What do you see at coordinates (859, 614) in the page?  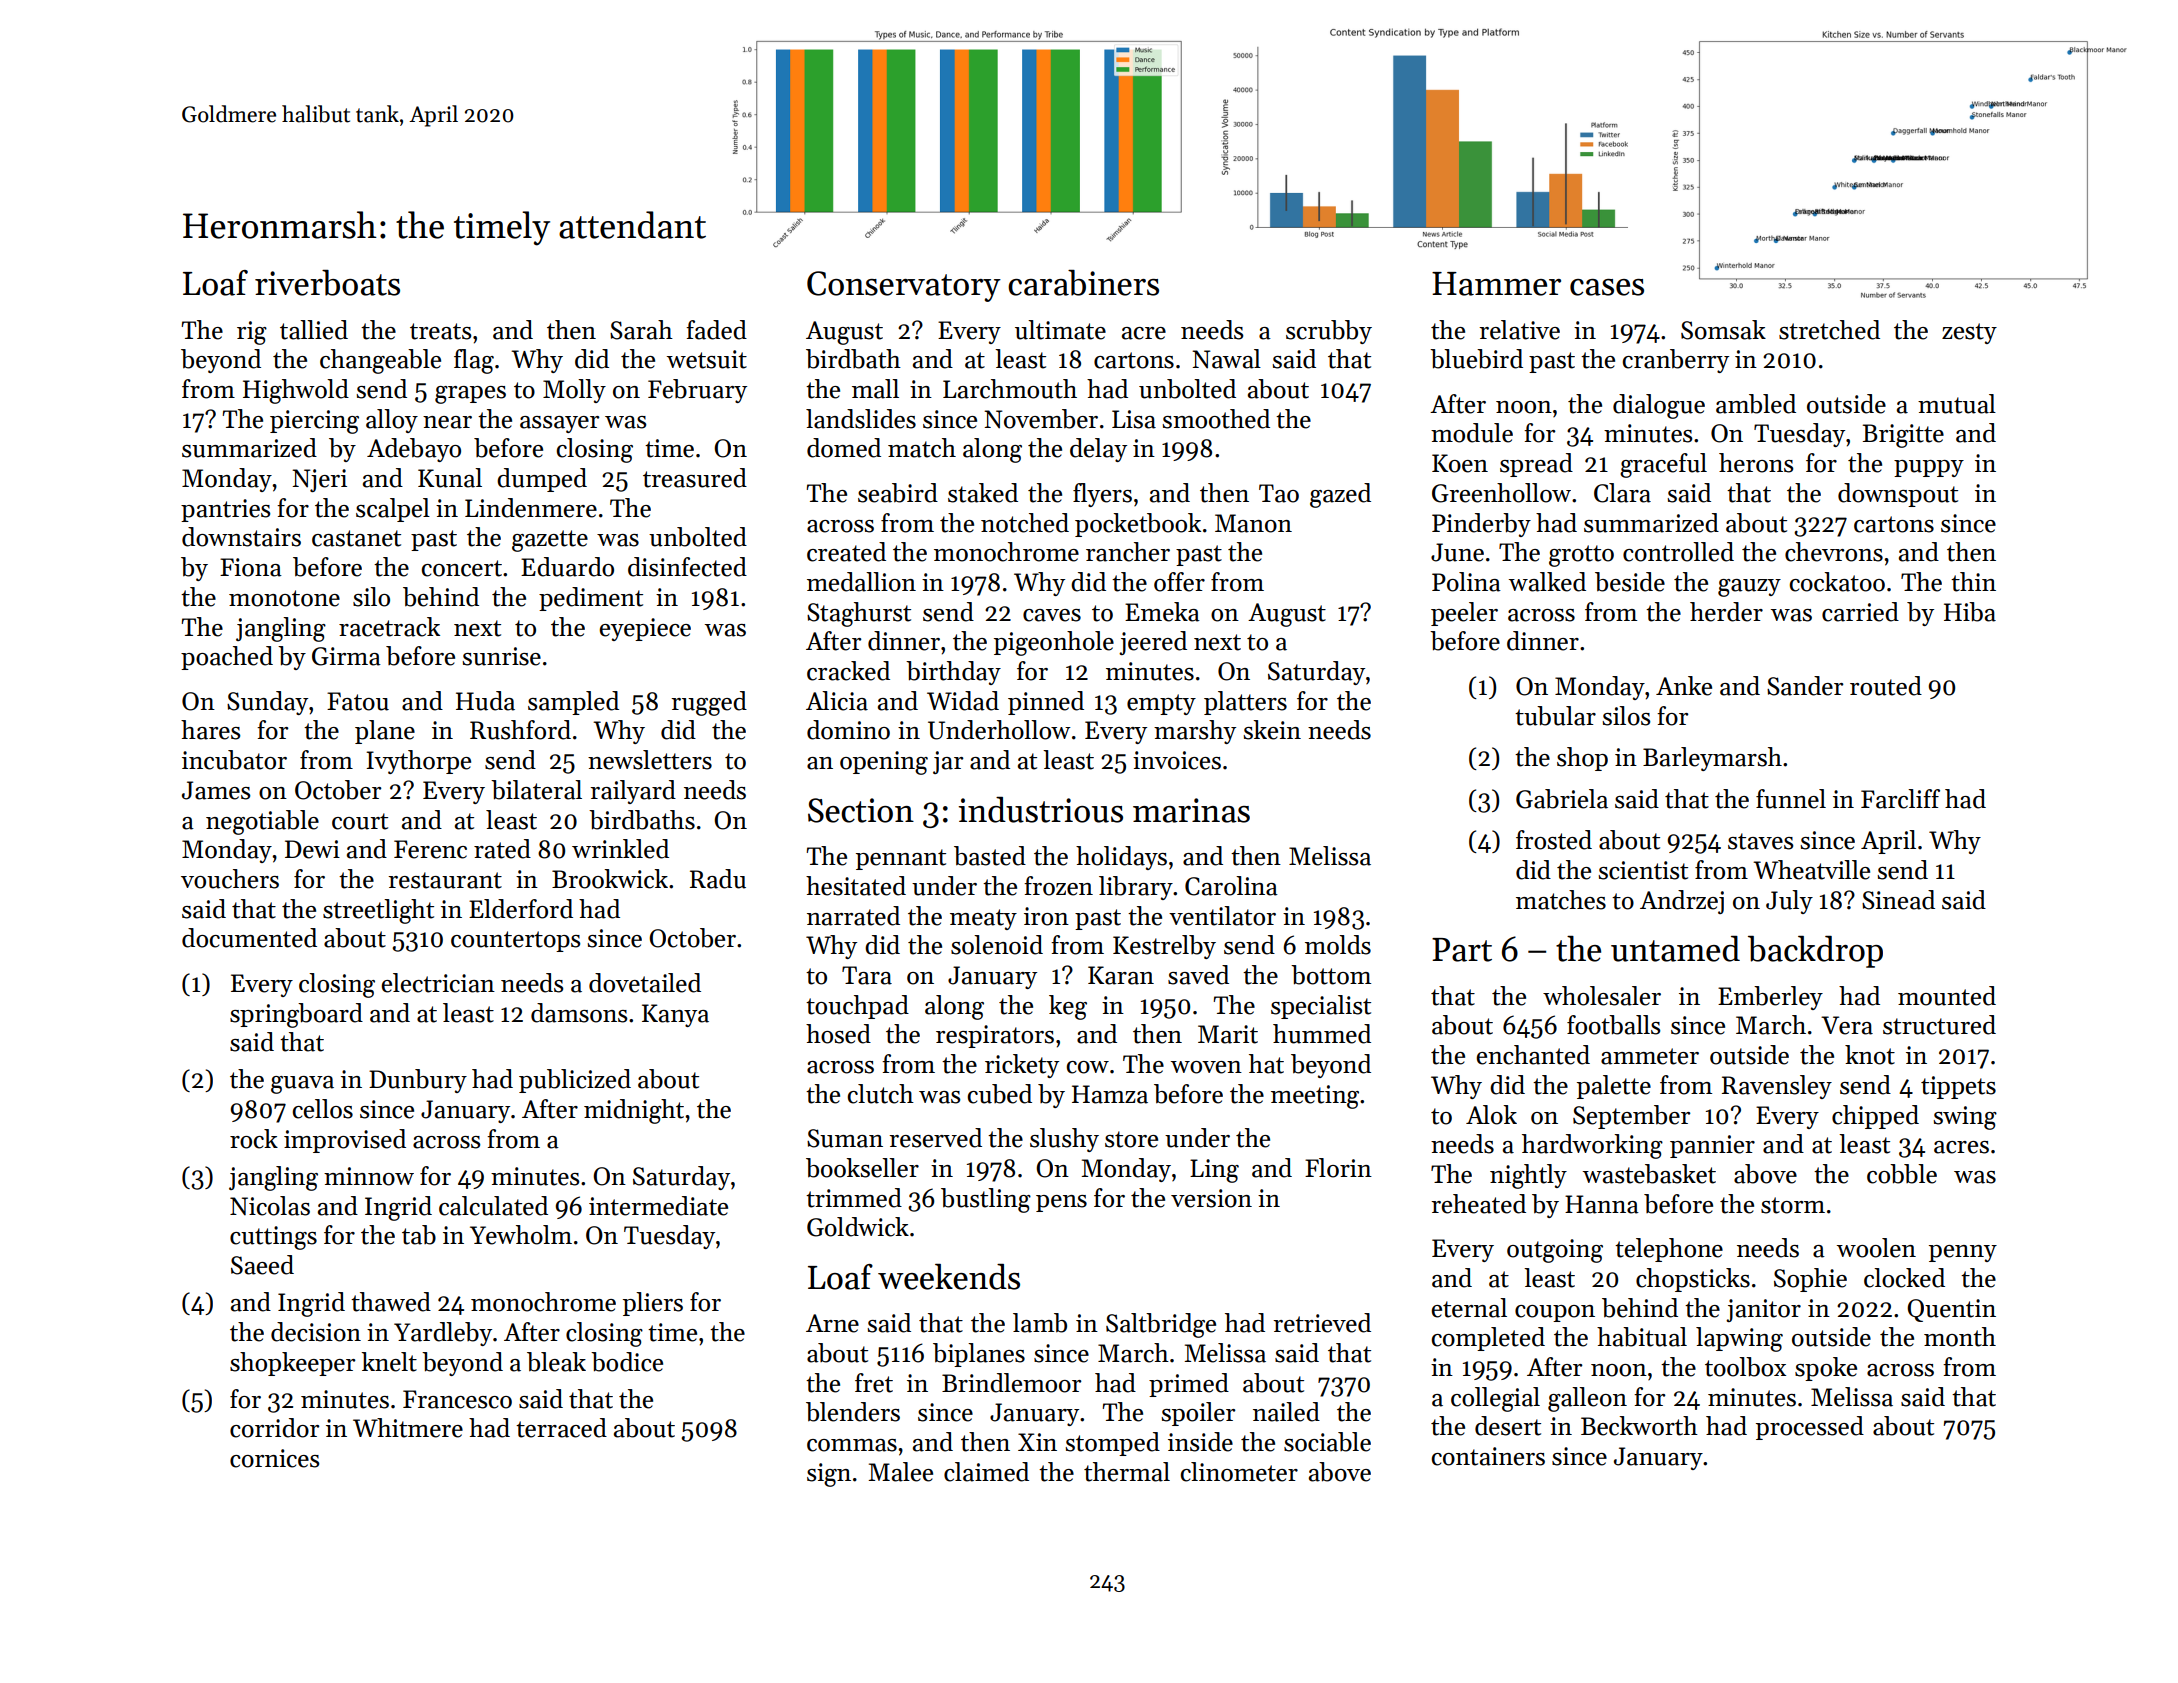 I see `Staghurst` at bounding box center [859, 614].
